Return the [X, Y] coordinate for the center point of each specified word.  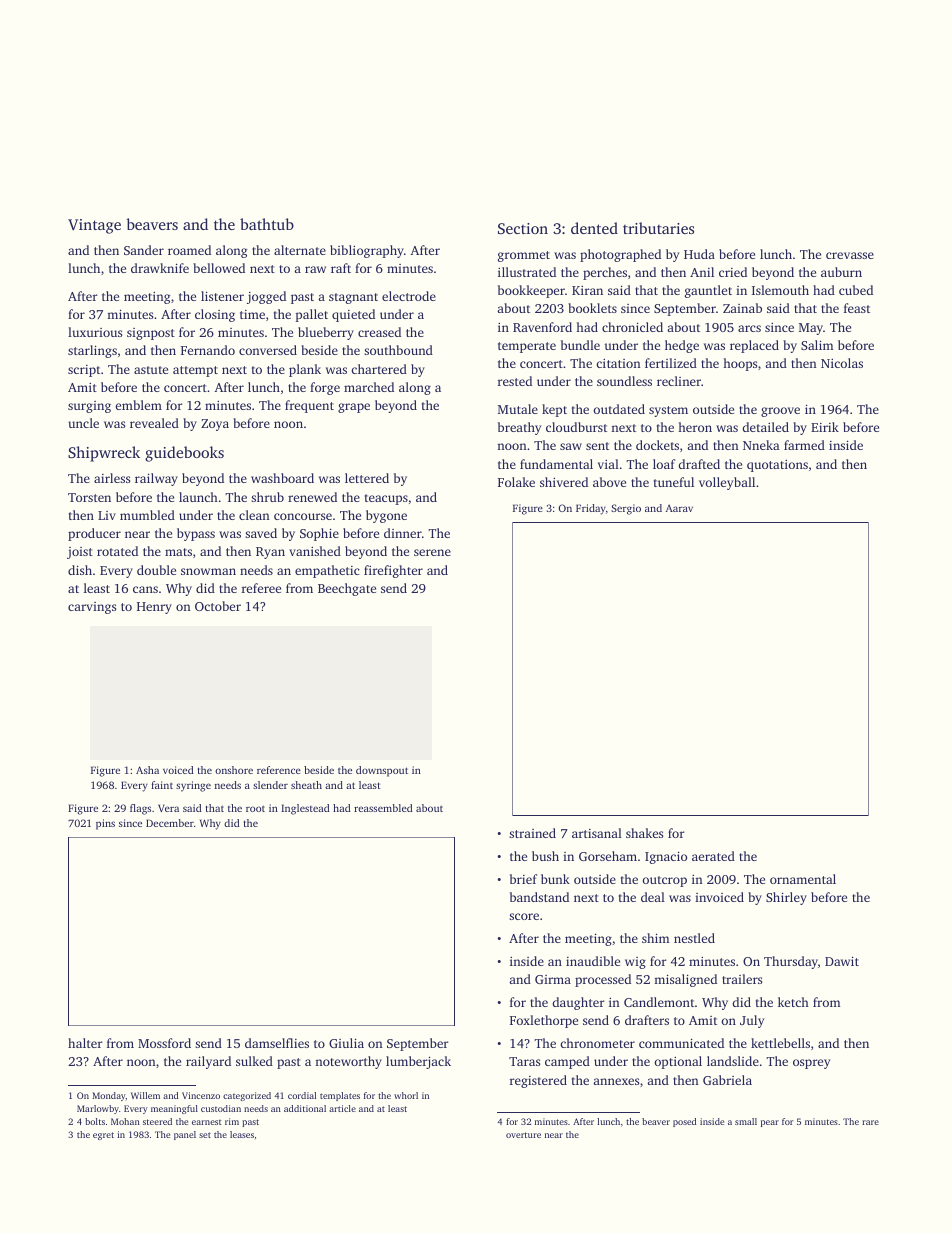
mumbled [147, 515]
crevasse [850, 255]
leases [242, 1134]
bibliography [367, 251]
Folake [516, 482]
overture [523, 1135]
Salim [817, 345]
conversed [268, 350]
